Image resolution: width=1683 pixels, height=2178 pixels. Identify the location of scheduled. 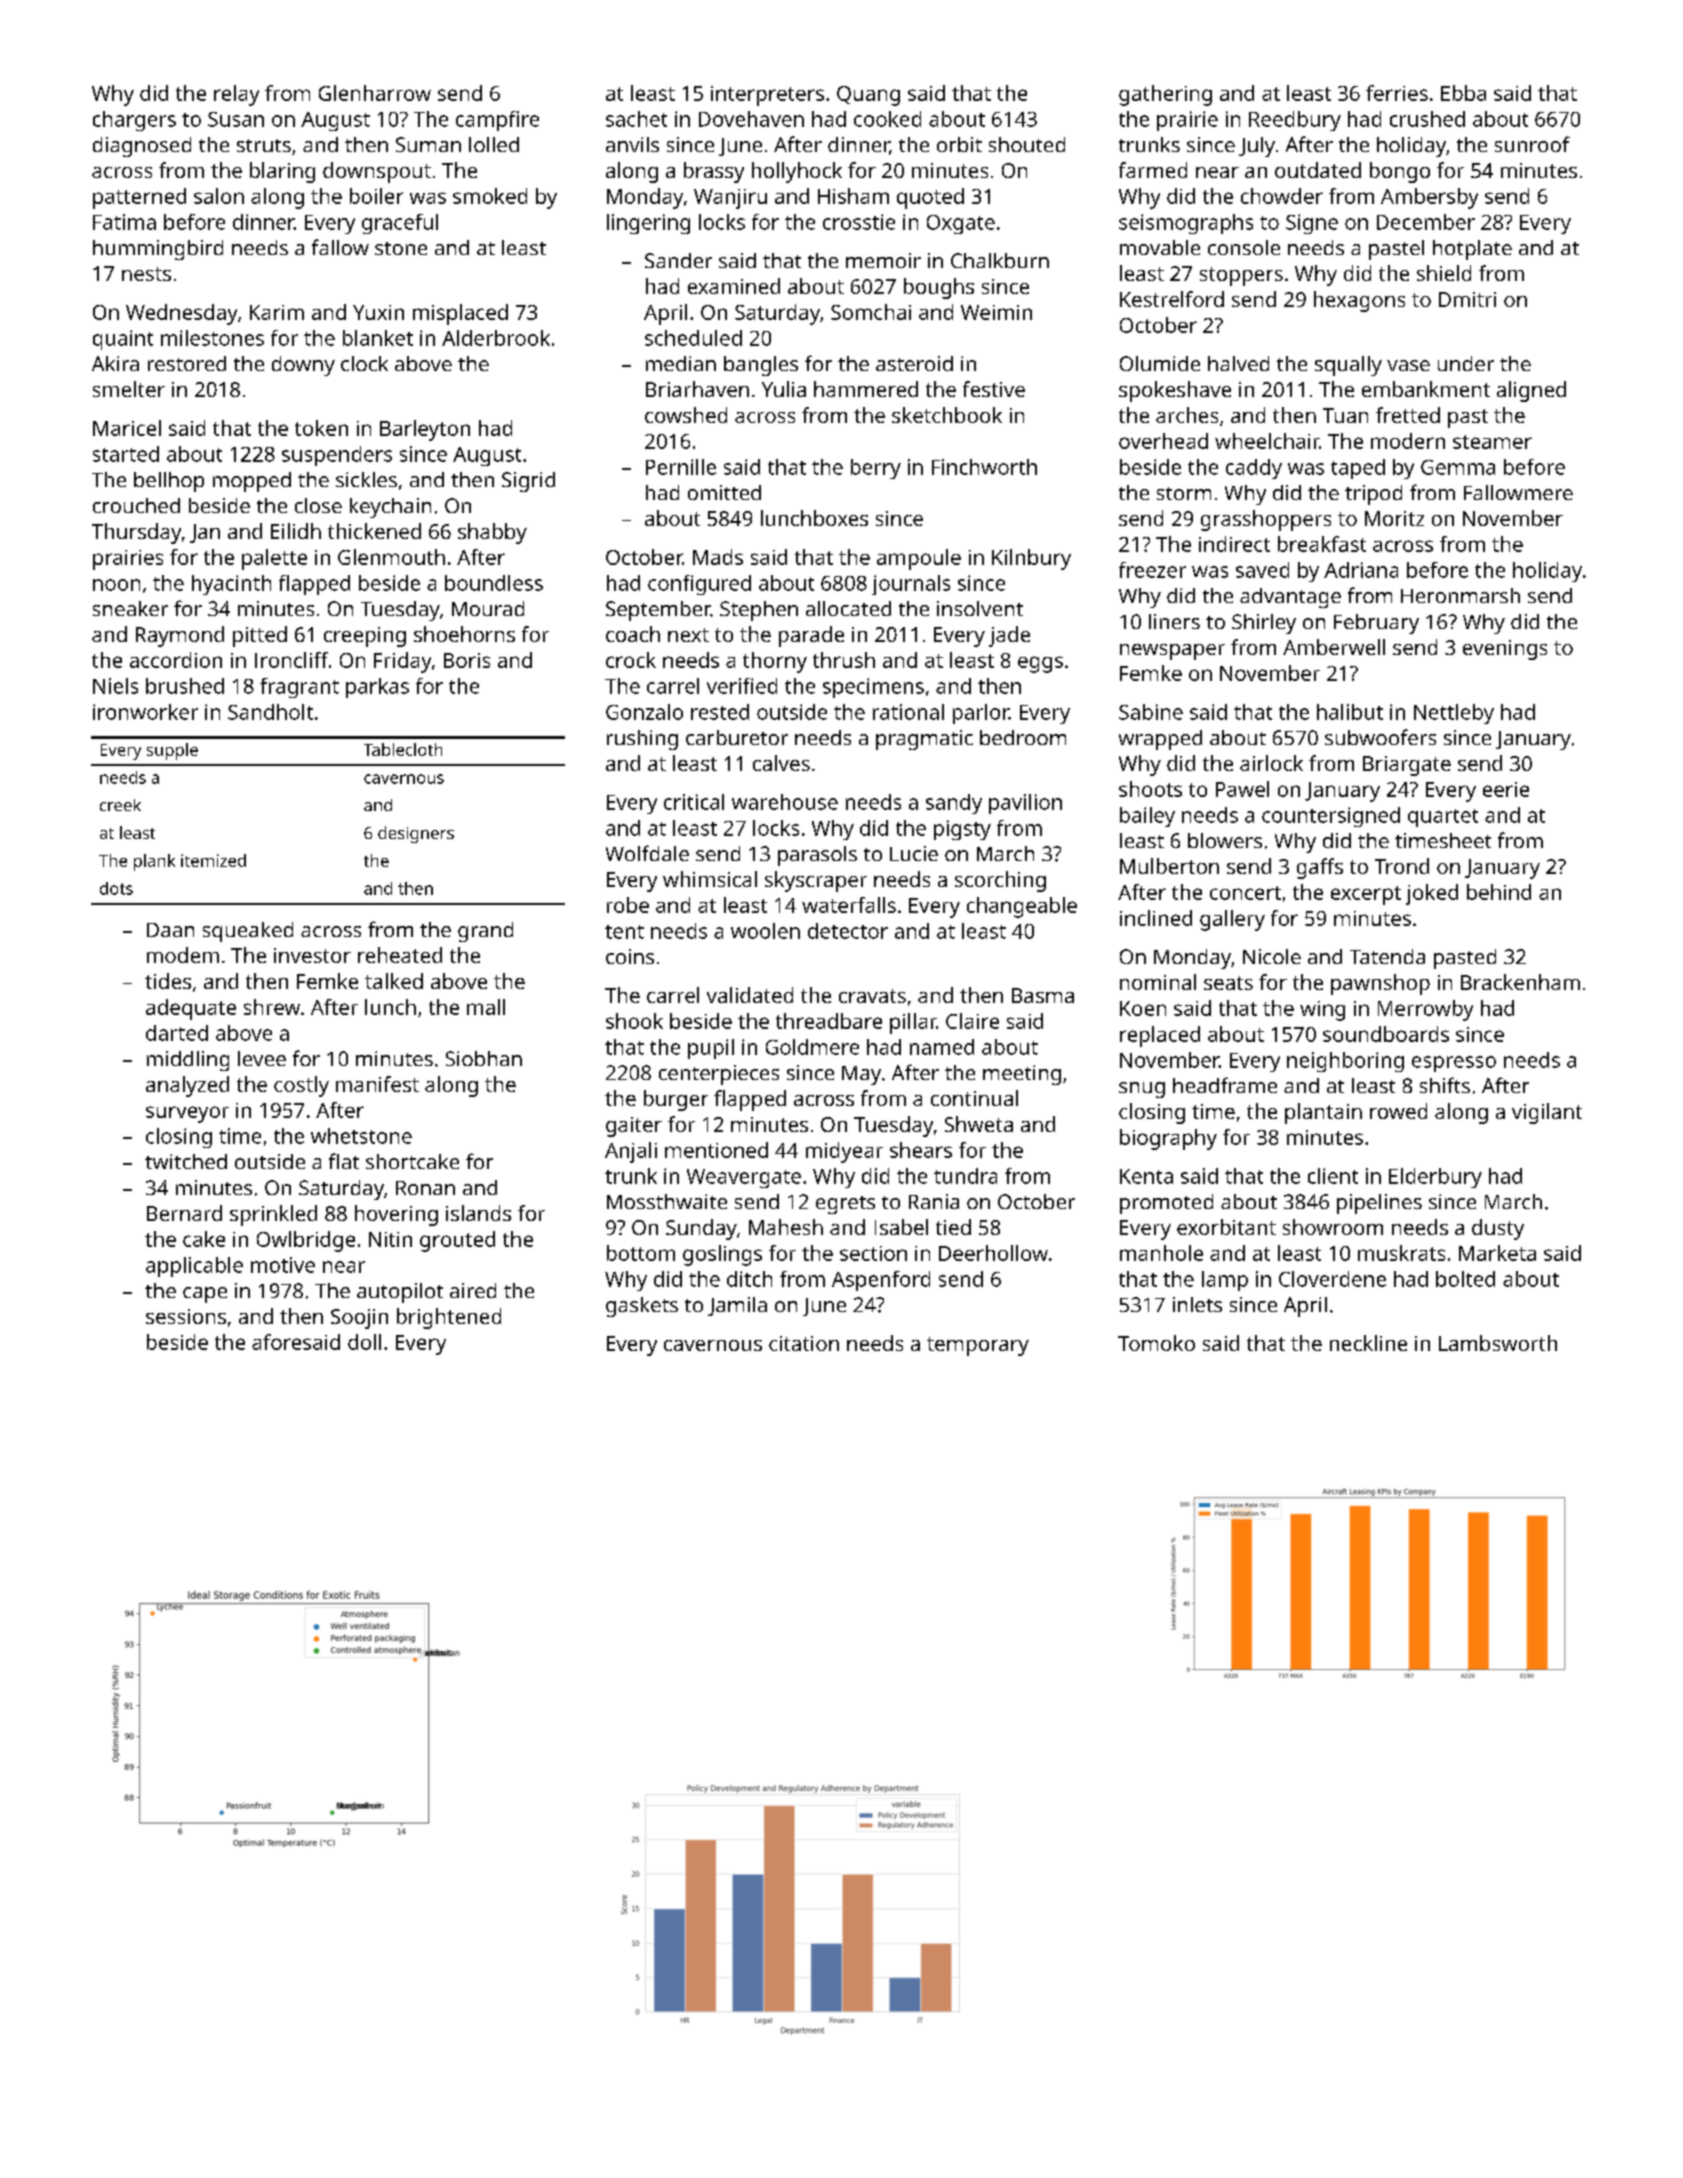
(693, 338).
